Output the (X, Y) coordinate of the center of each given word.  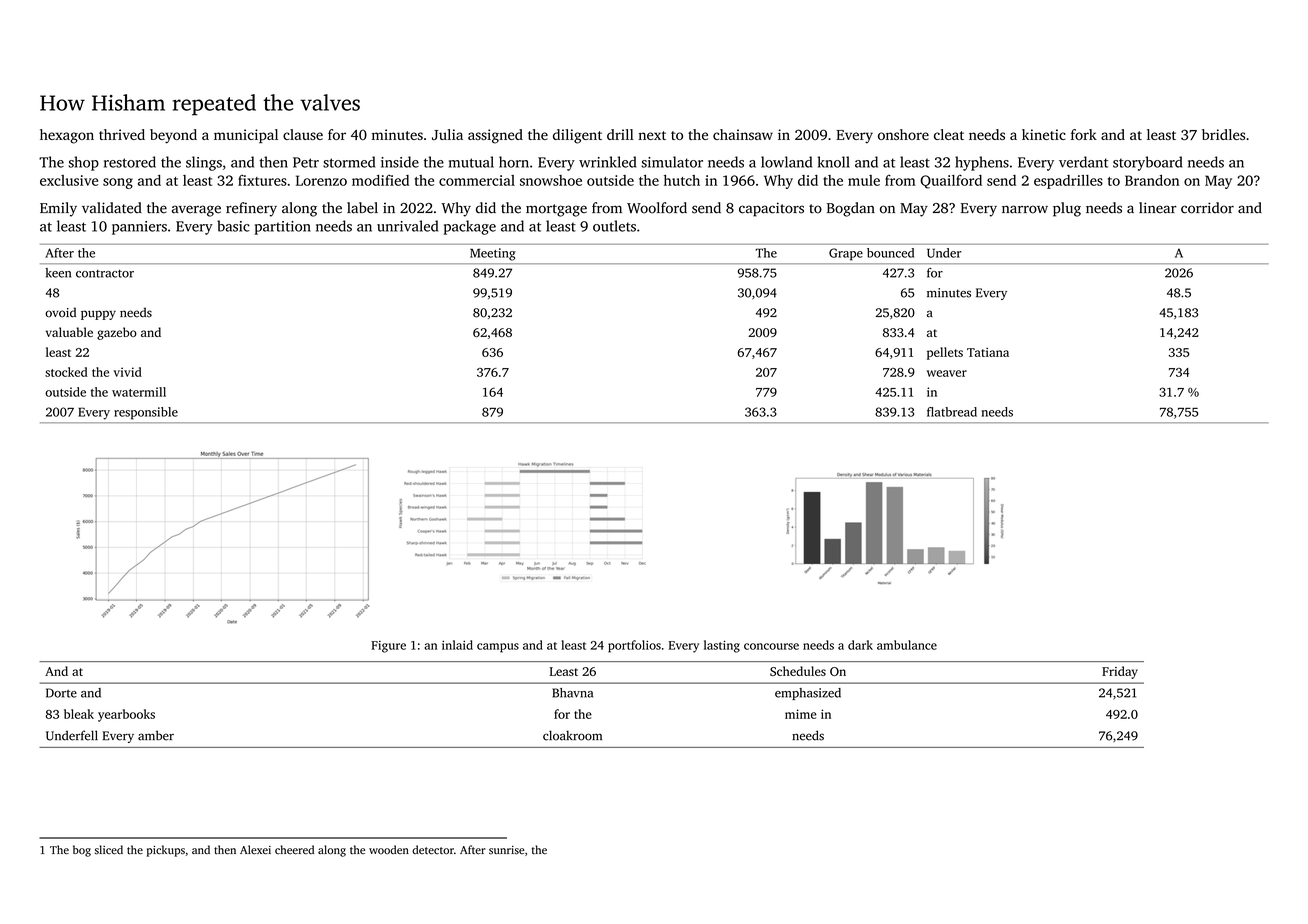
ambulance (907, 645)
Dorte (61, 693)
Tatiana (988, 352)
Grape (846, 254)
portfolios (634, 646)
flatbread (952, 412)
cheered (294, 850)
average (196, 211)
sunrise (507, 850)
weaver (947, 373)
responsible (146, 413)
